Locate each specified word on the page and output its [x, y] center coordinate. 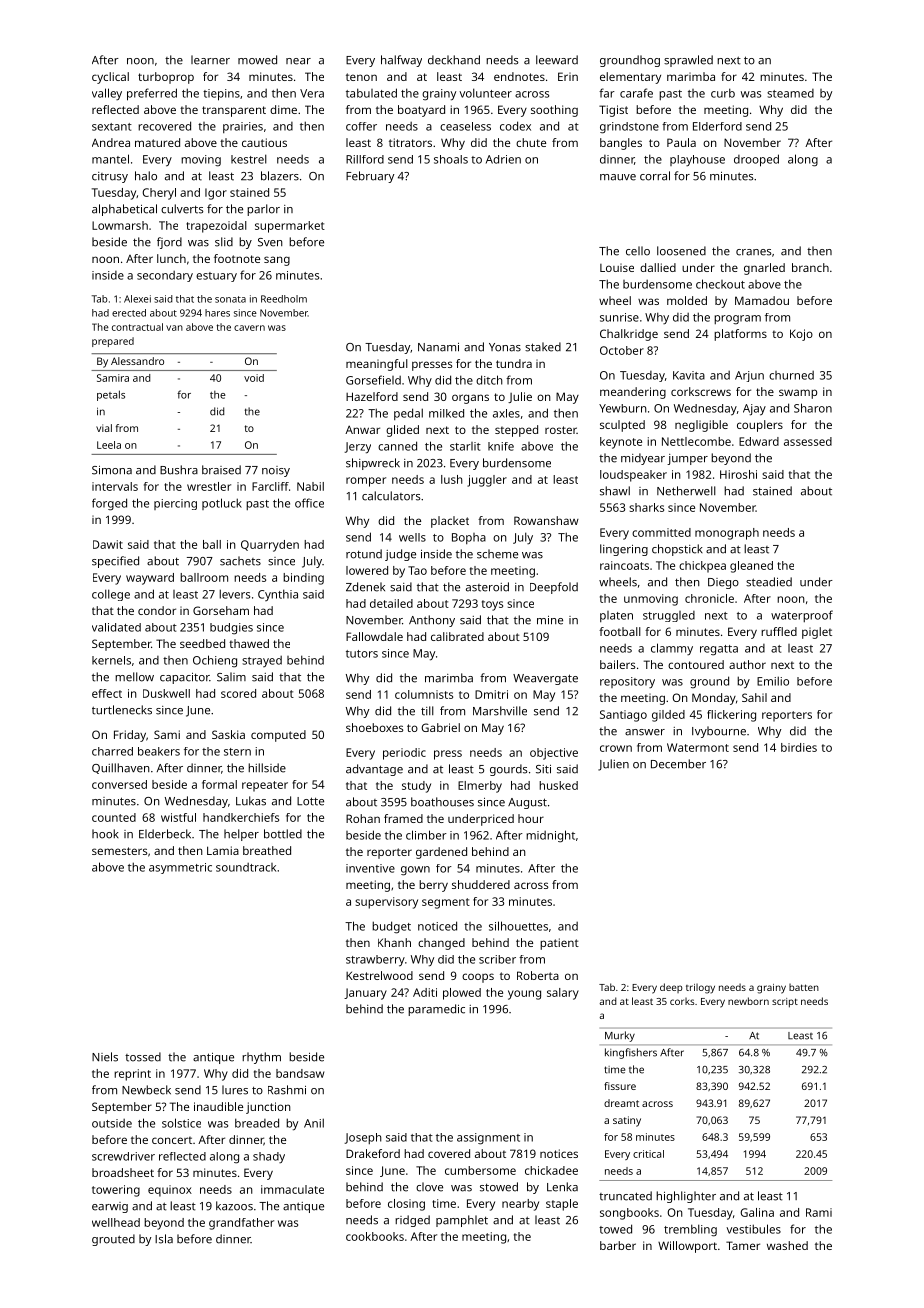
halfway [401, 61]
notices [559, 1153]
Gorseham [221, 610]
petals [111, 395]
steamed [790, 93]
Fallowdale [374, 636]
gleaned [751, 567]
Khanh [394, 942]
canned [397, 446]
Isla [164, 1239]
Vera [312, 93]
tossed [143, 1057]
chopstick [677, 550]
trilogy [700, 989]
